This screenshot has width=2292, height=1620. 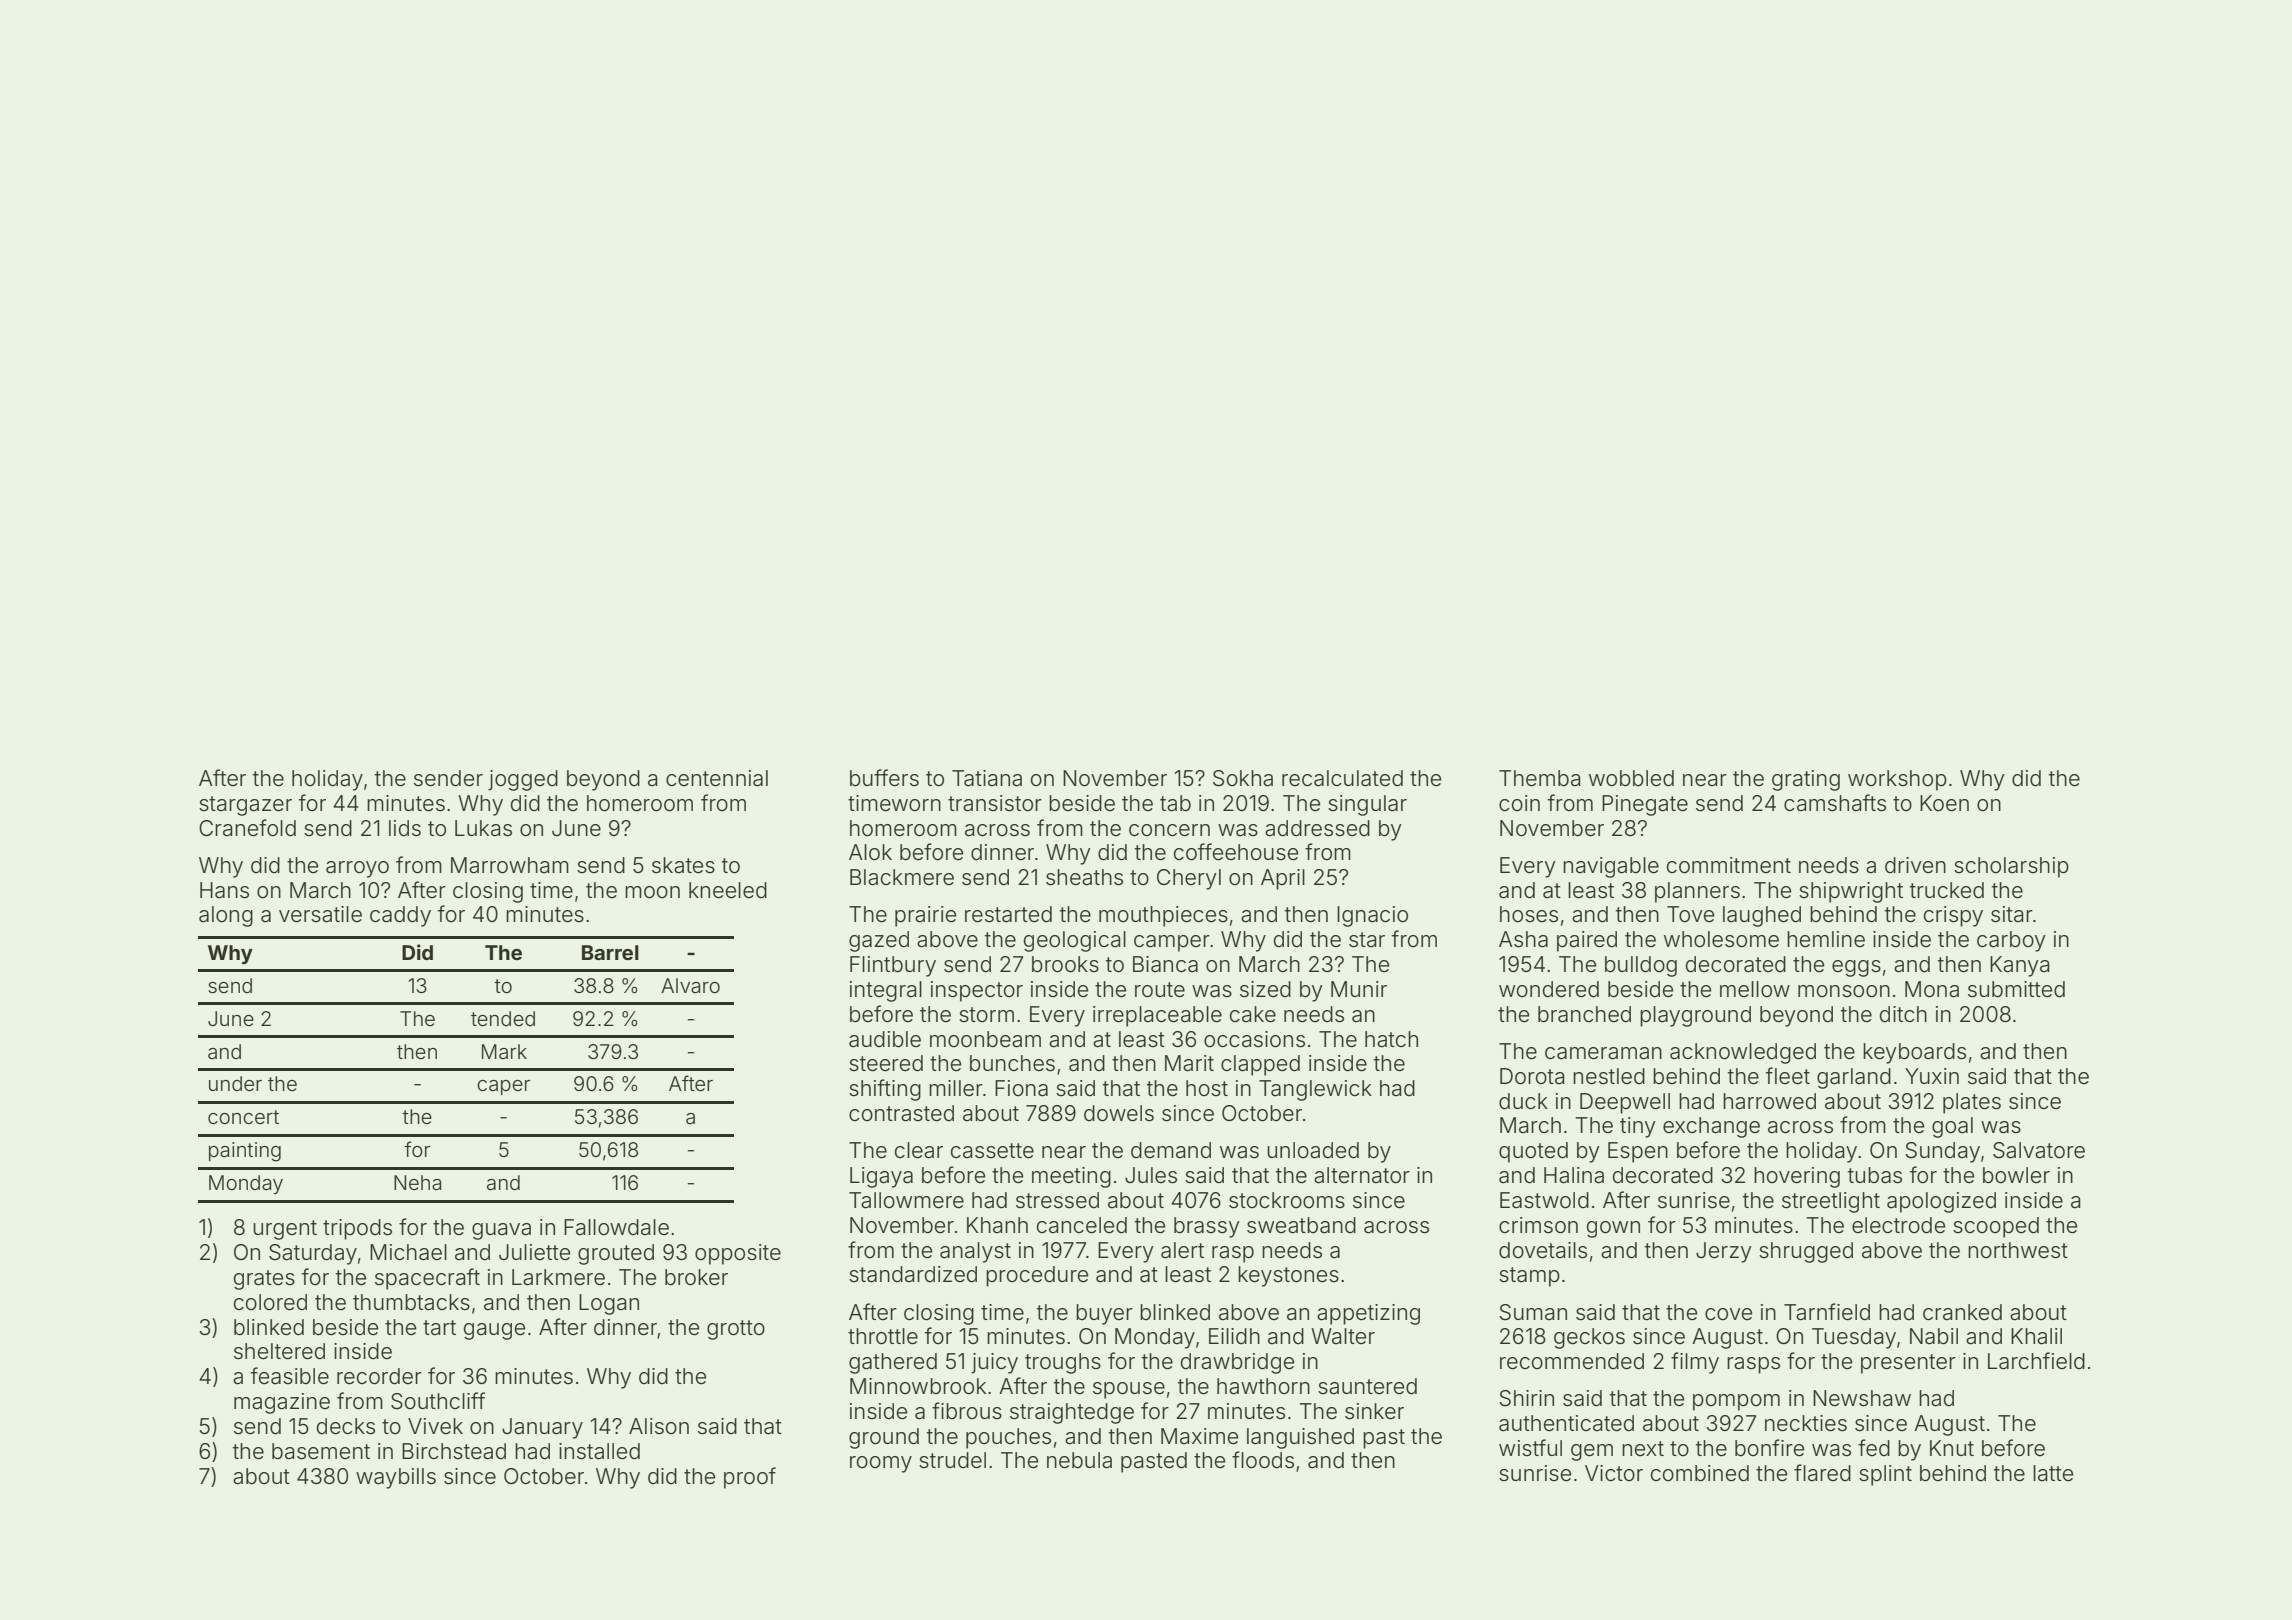 What do you see at coordinates (282, 1403) in the screenshot?
I see `magazine` at bounding box center [282, 1403].
